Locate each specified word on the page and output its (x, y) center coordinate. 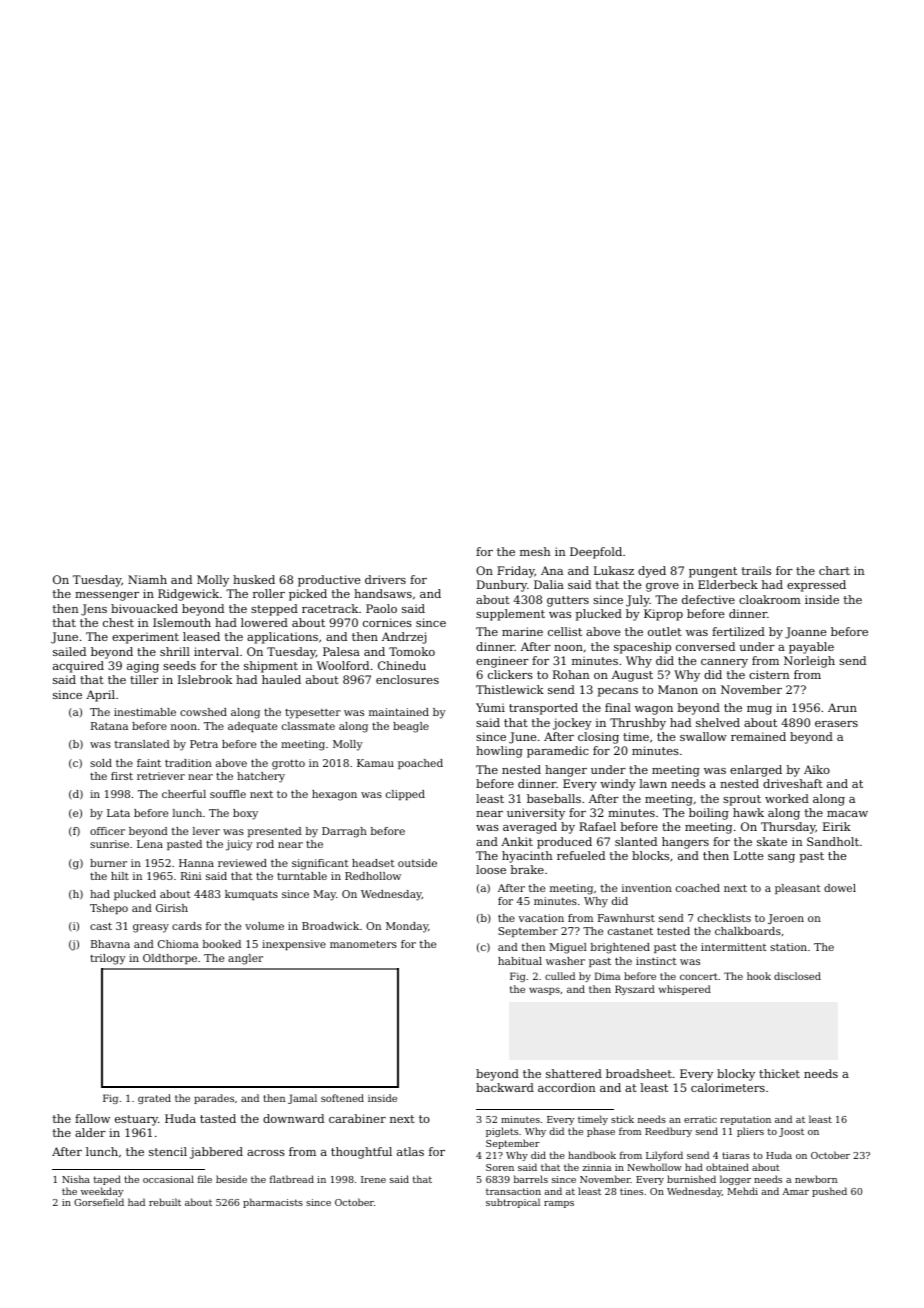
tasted (218, 1118)
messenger (107, 596)
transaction (513, 1191)
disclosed (797, 976)
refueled (581, 855)
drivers (385, 579)
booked (222, 944)
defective (708, 599)
